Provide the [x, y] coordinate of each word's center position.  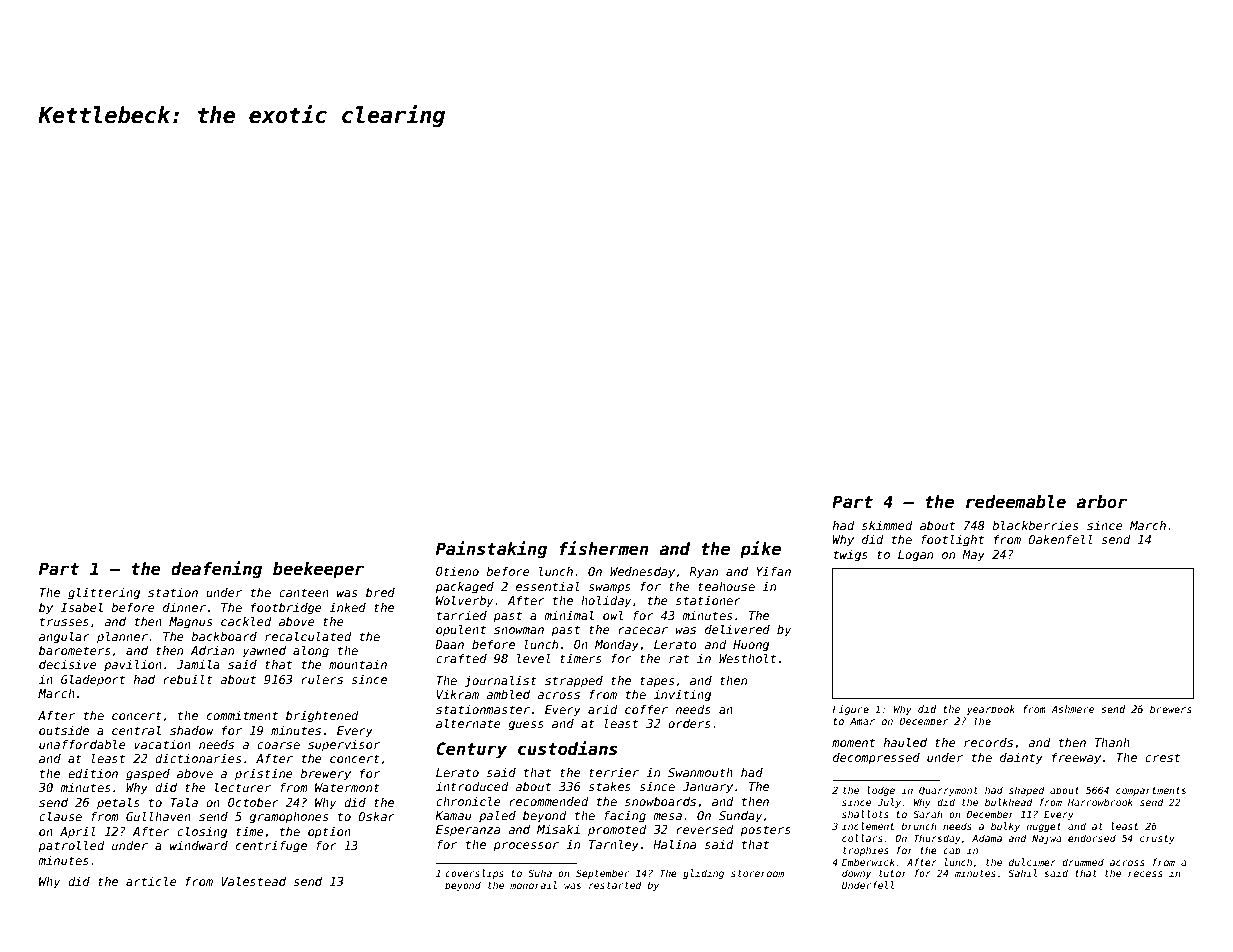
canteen [304, 592]
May [973, 556]
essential [548, 586]
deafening [216, 570]
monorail [533, 885]
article [151, 881]
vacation [162, 744]
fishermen [604, 548]
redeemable [1016, 502]
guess [526, 726]
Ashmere [1073, 709]
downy [856, 874]
